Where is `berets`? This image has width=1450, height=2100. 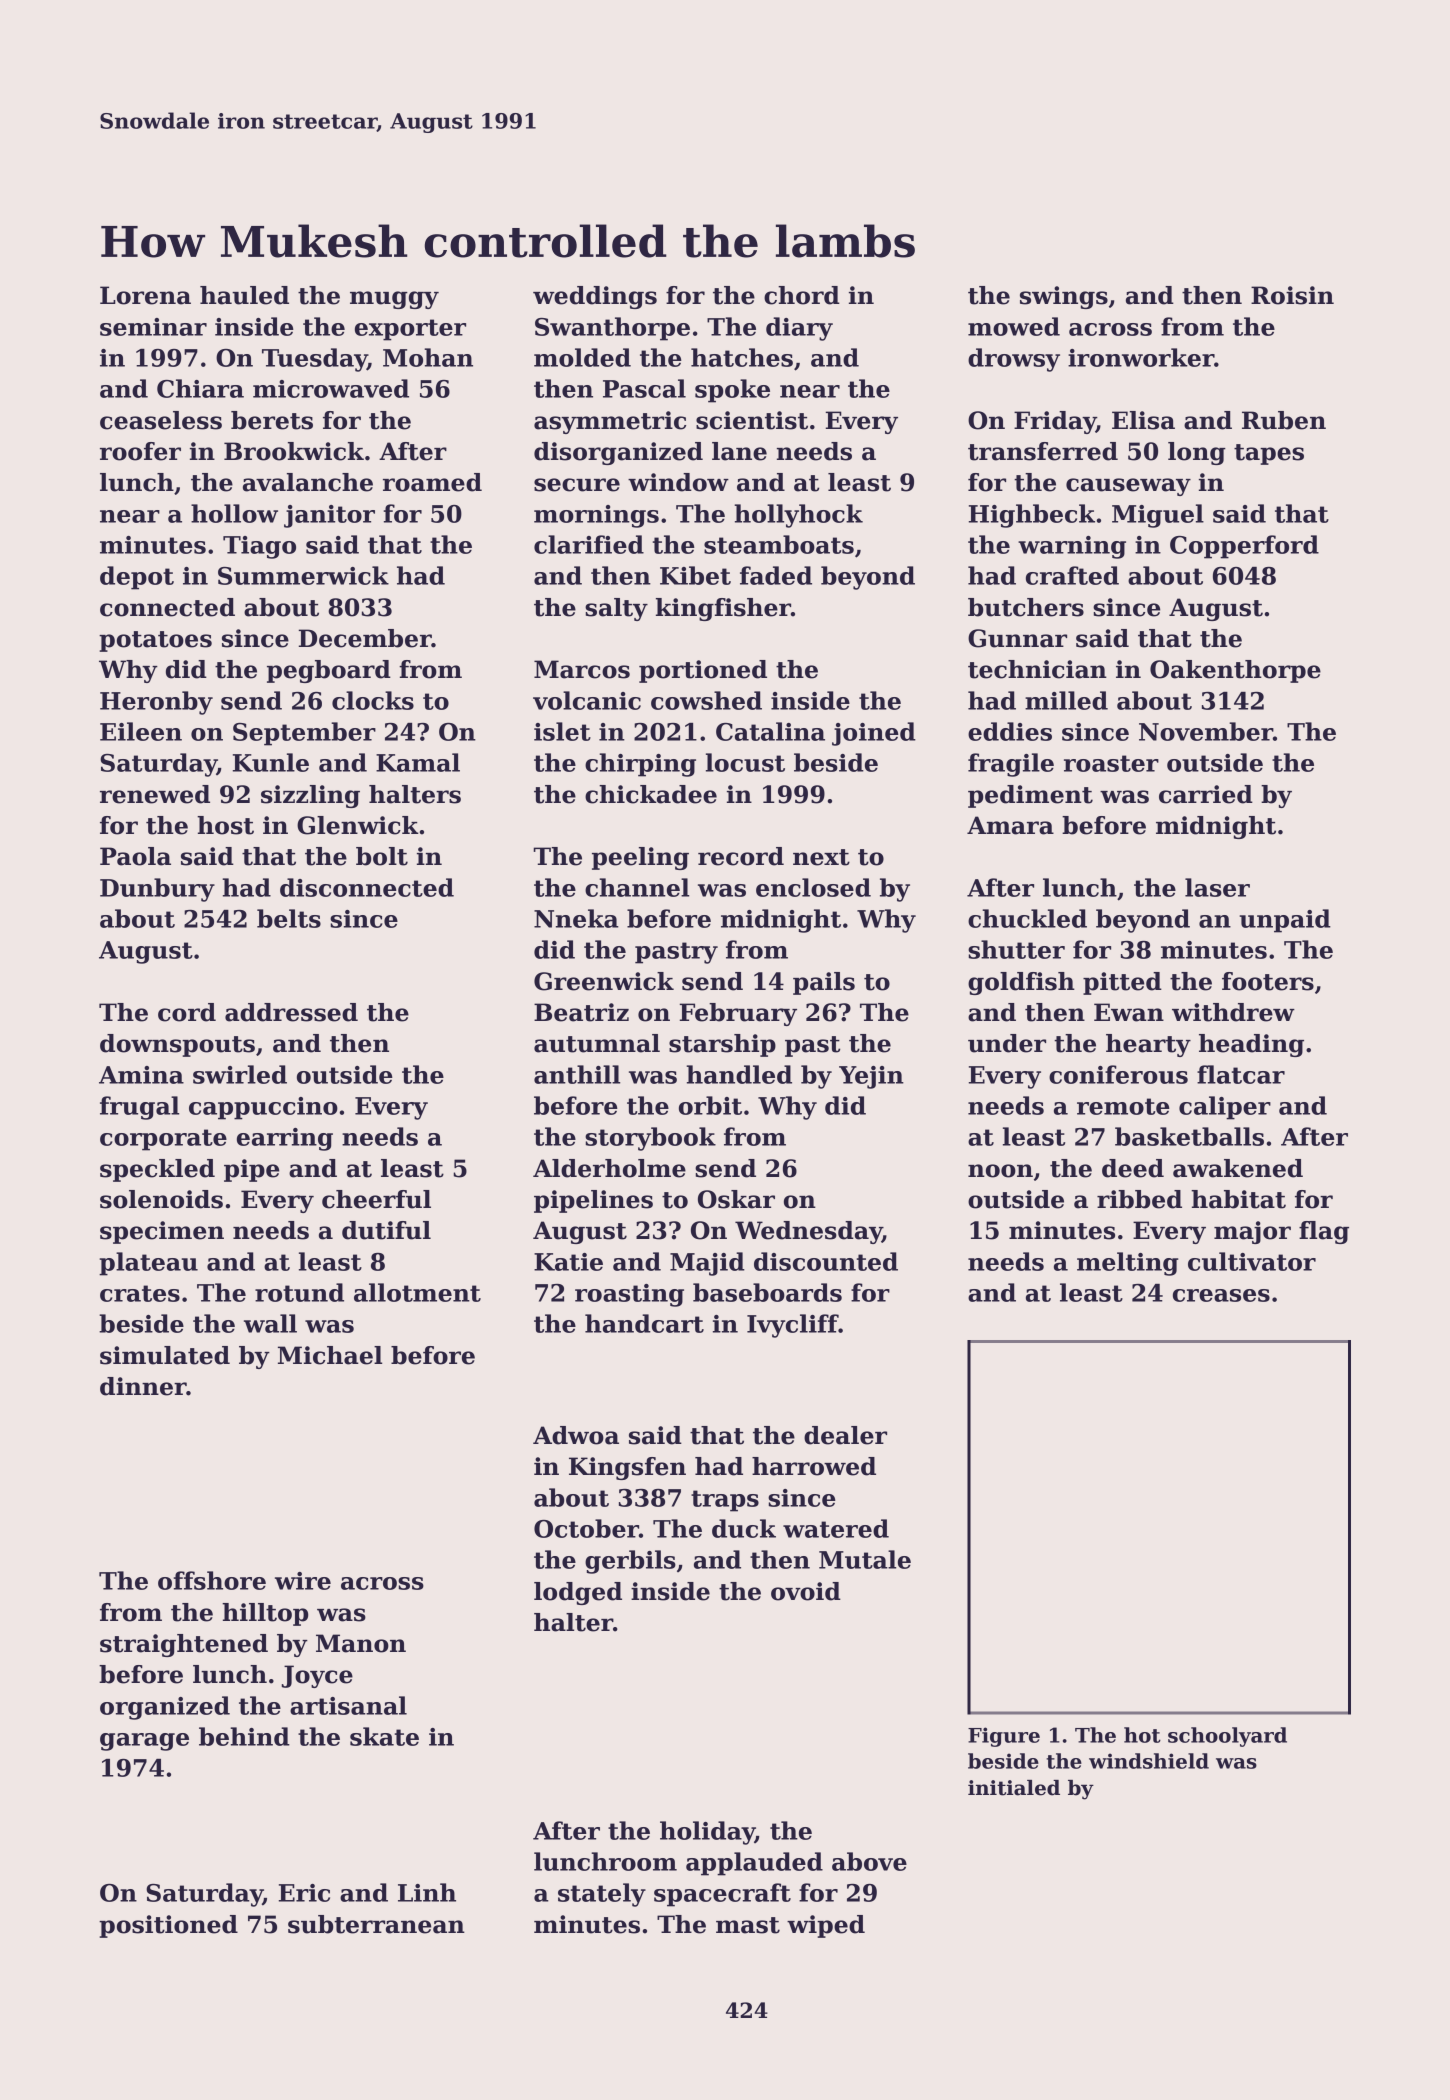
berets is located at coordinates (272, 420).
